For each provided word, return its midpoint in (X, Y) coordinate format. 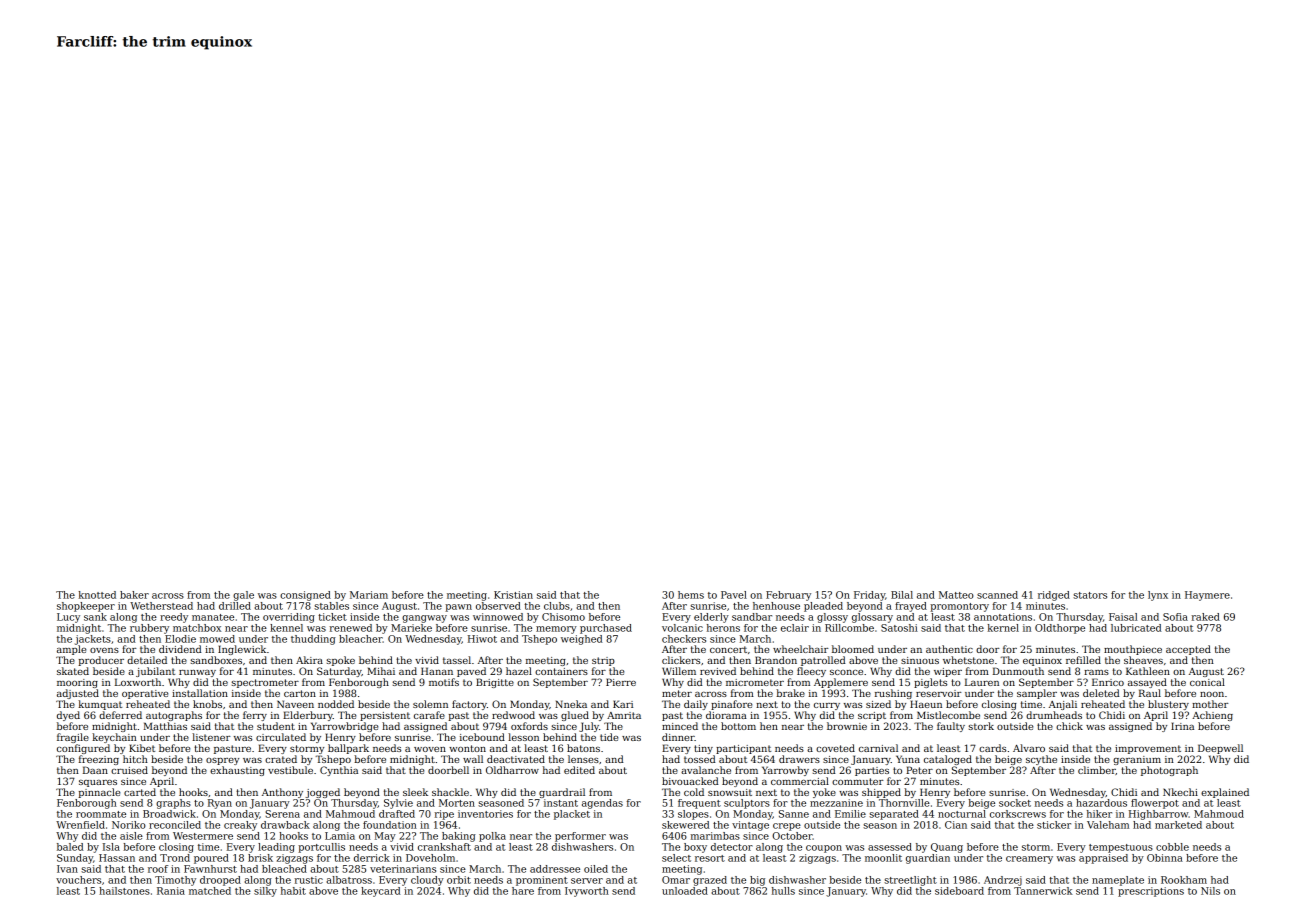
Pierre (621, 682)
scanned (997, 595)
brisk (260, 858)
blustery (1168, 705)
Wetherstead (161, 606)
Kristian (513, 595)
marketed (1178, 825)
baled (70, 847)
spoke (341, 661)
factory (469, 705)
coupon (824, 849)
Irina (1182, 726)
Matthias (165, 726)
